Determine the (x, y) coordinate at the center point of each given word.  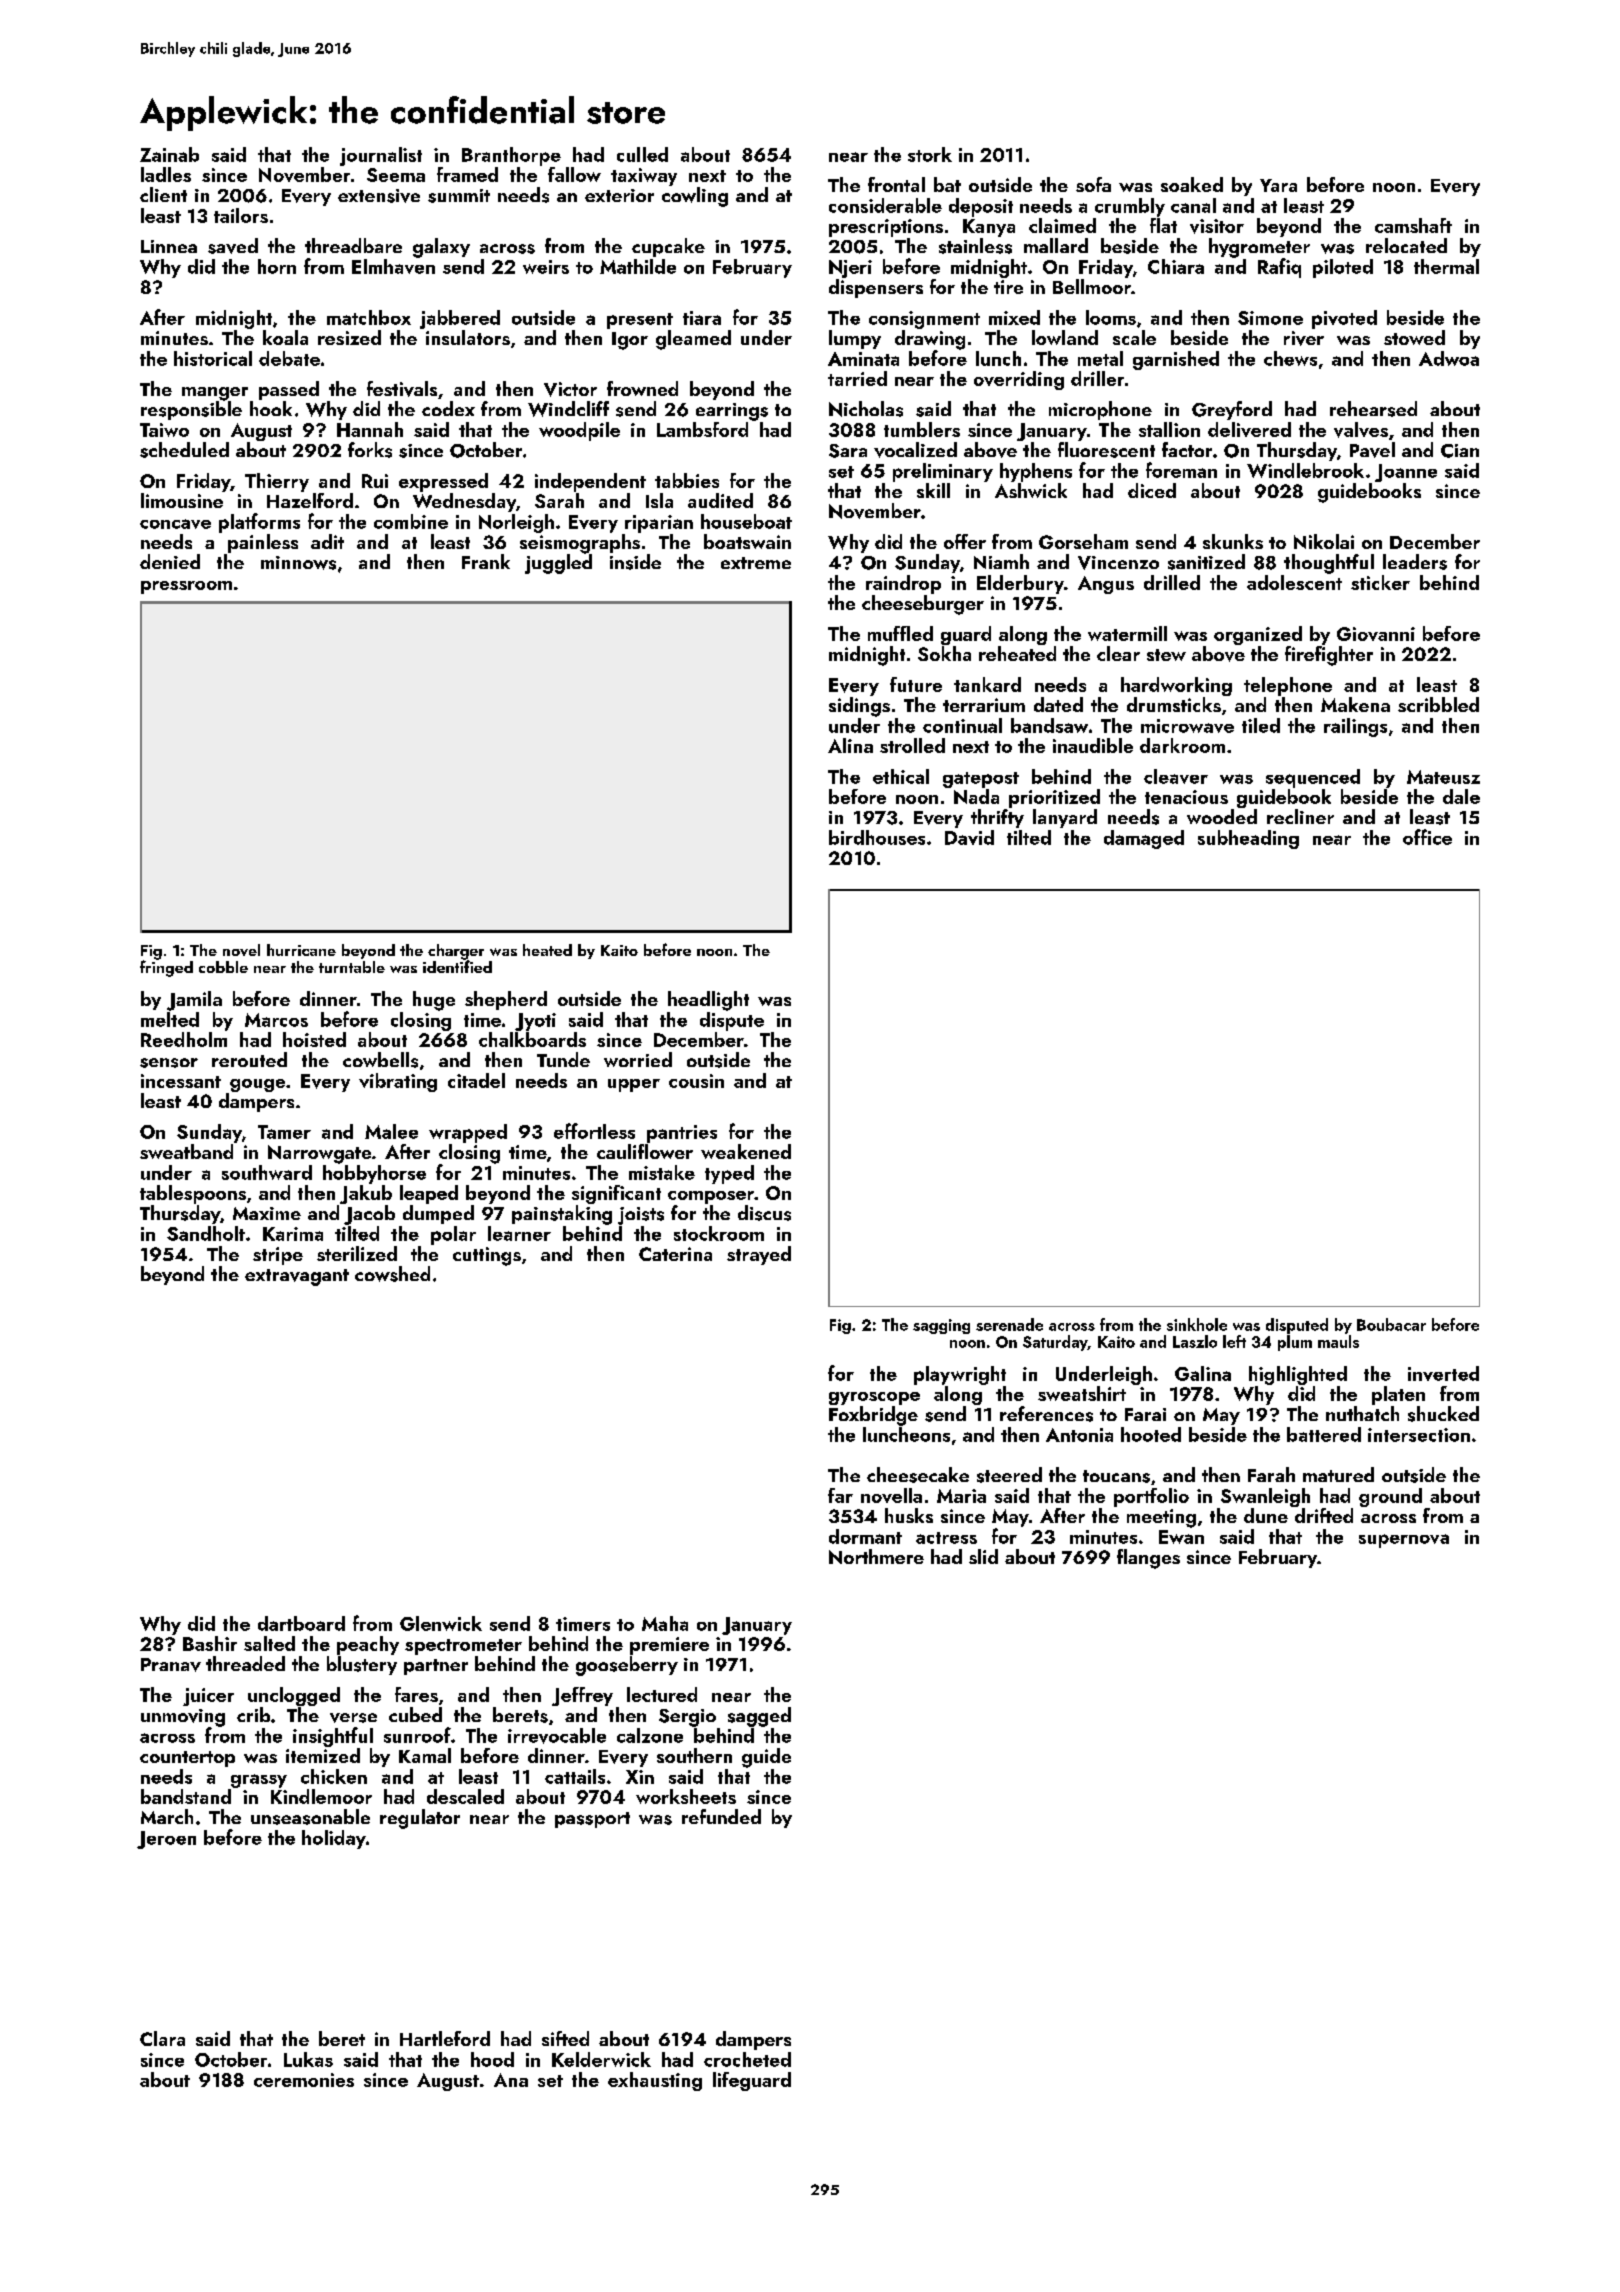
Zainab (169, 154)
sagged (759, 1717)
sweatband (186, 1151)
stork (930, 154)
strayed (759, 1255)
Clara (162, 2038)
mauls (1338, 1341)
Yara (1278, 185)
